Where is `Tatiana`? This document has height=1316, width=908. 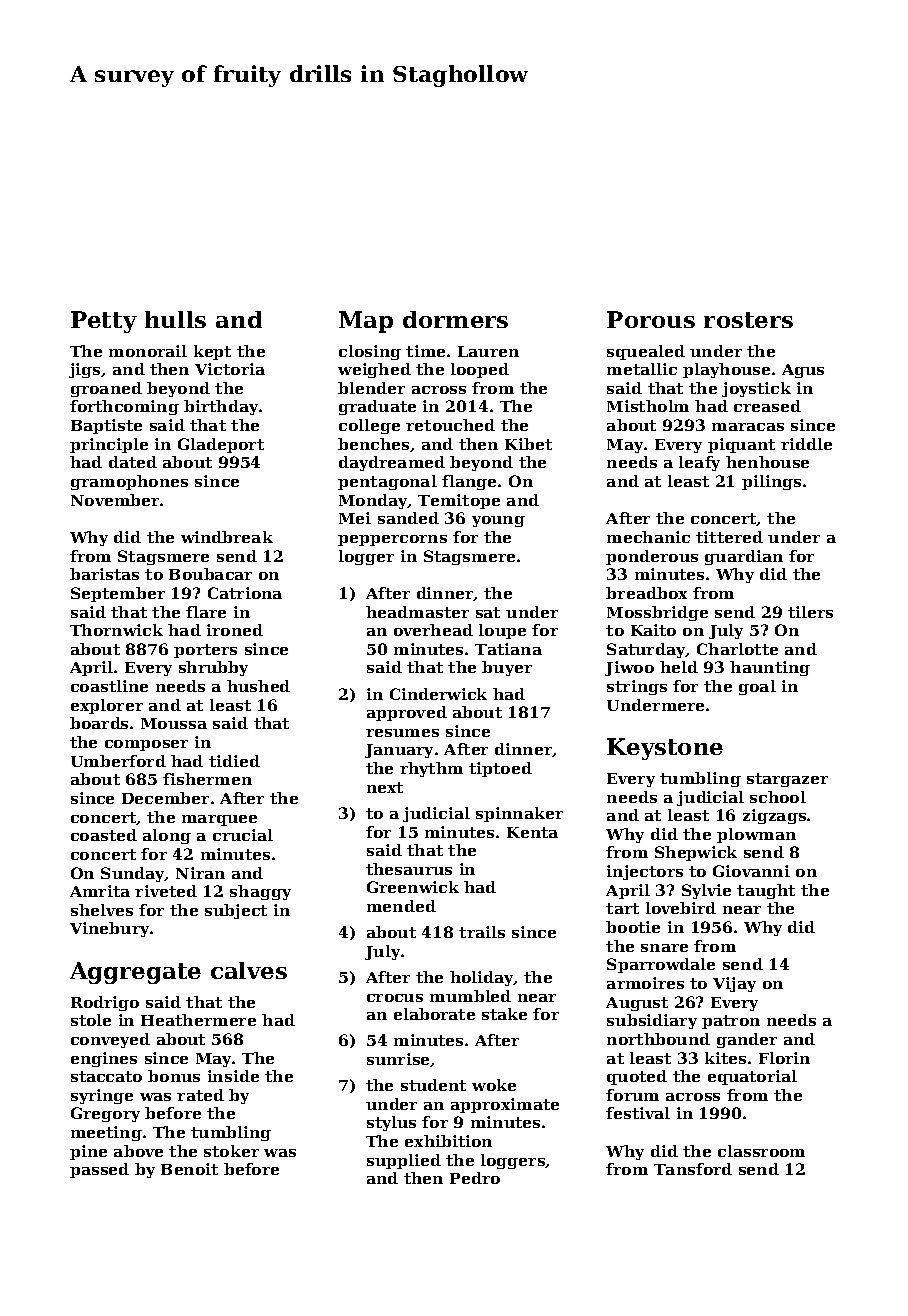 Tatiana is located at coordinates (508, 649).
